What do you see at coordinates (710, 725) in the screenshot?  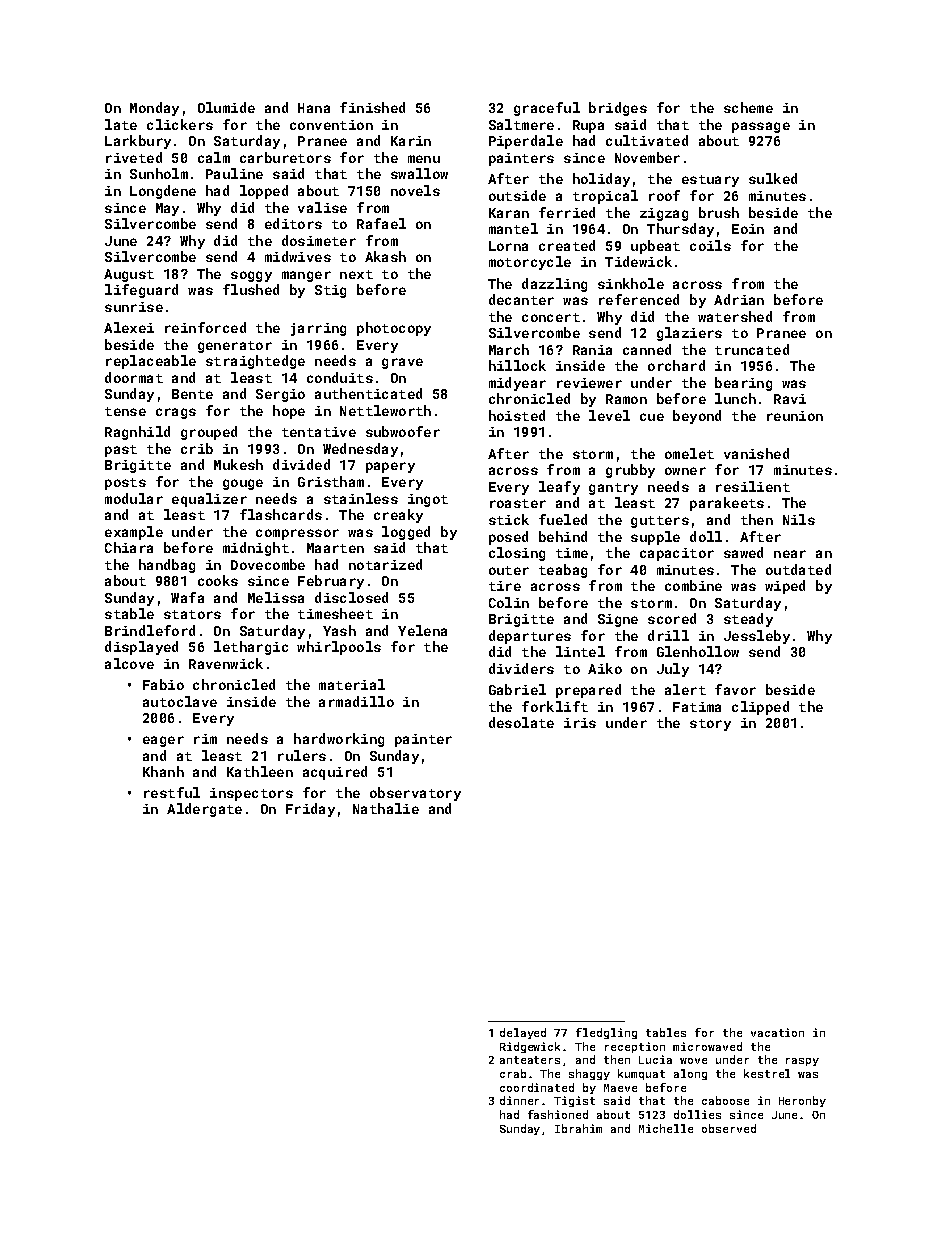 I see `story` at bounding box center [710, 725].
